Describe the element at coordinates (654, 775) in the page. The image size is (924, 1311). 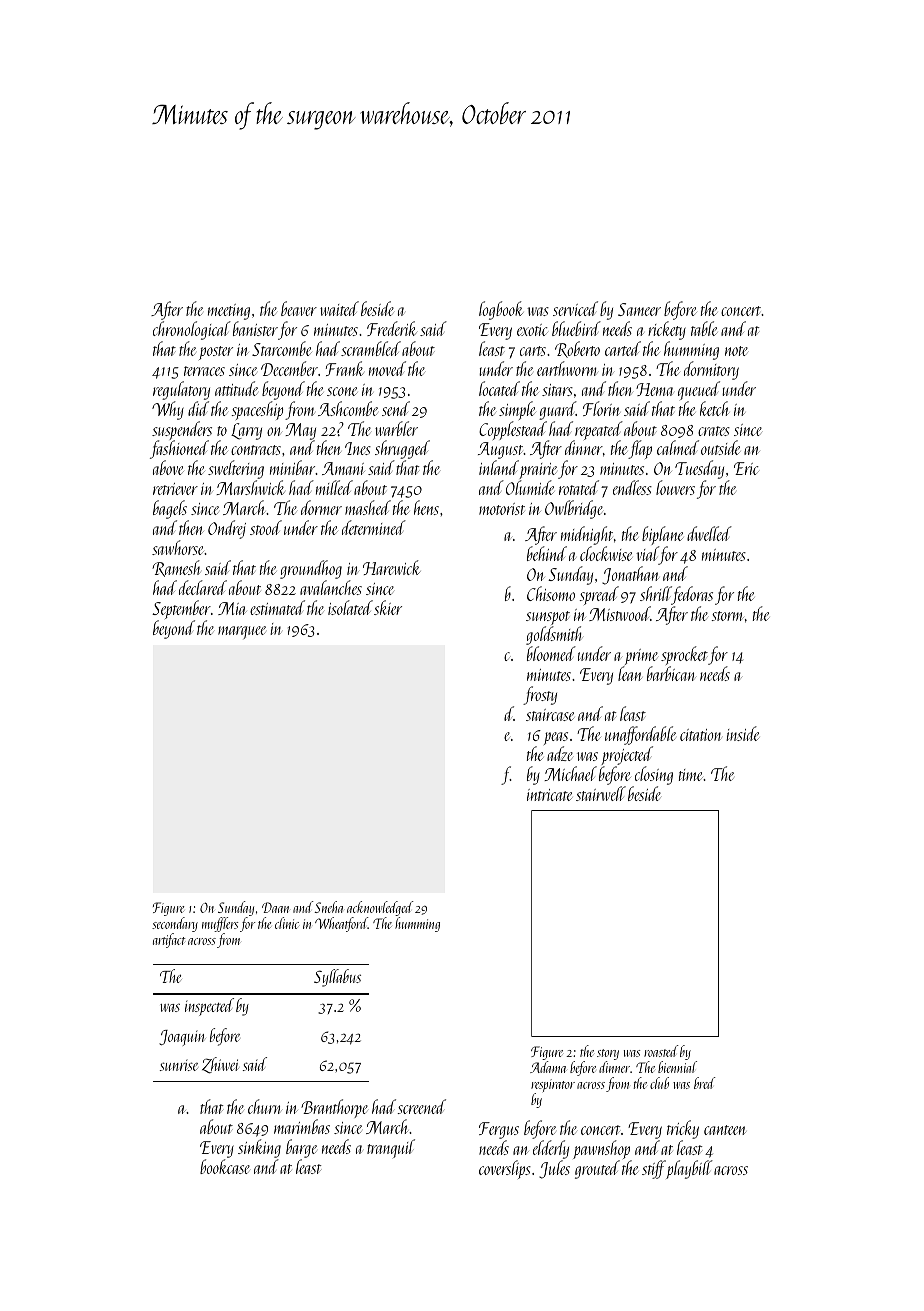
I see `closing` at that location.
